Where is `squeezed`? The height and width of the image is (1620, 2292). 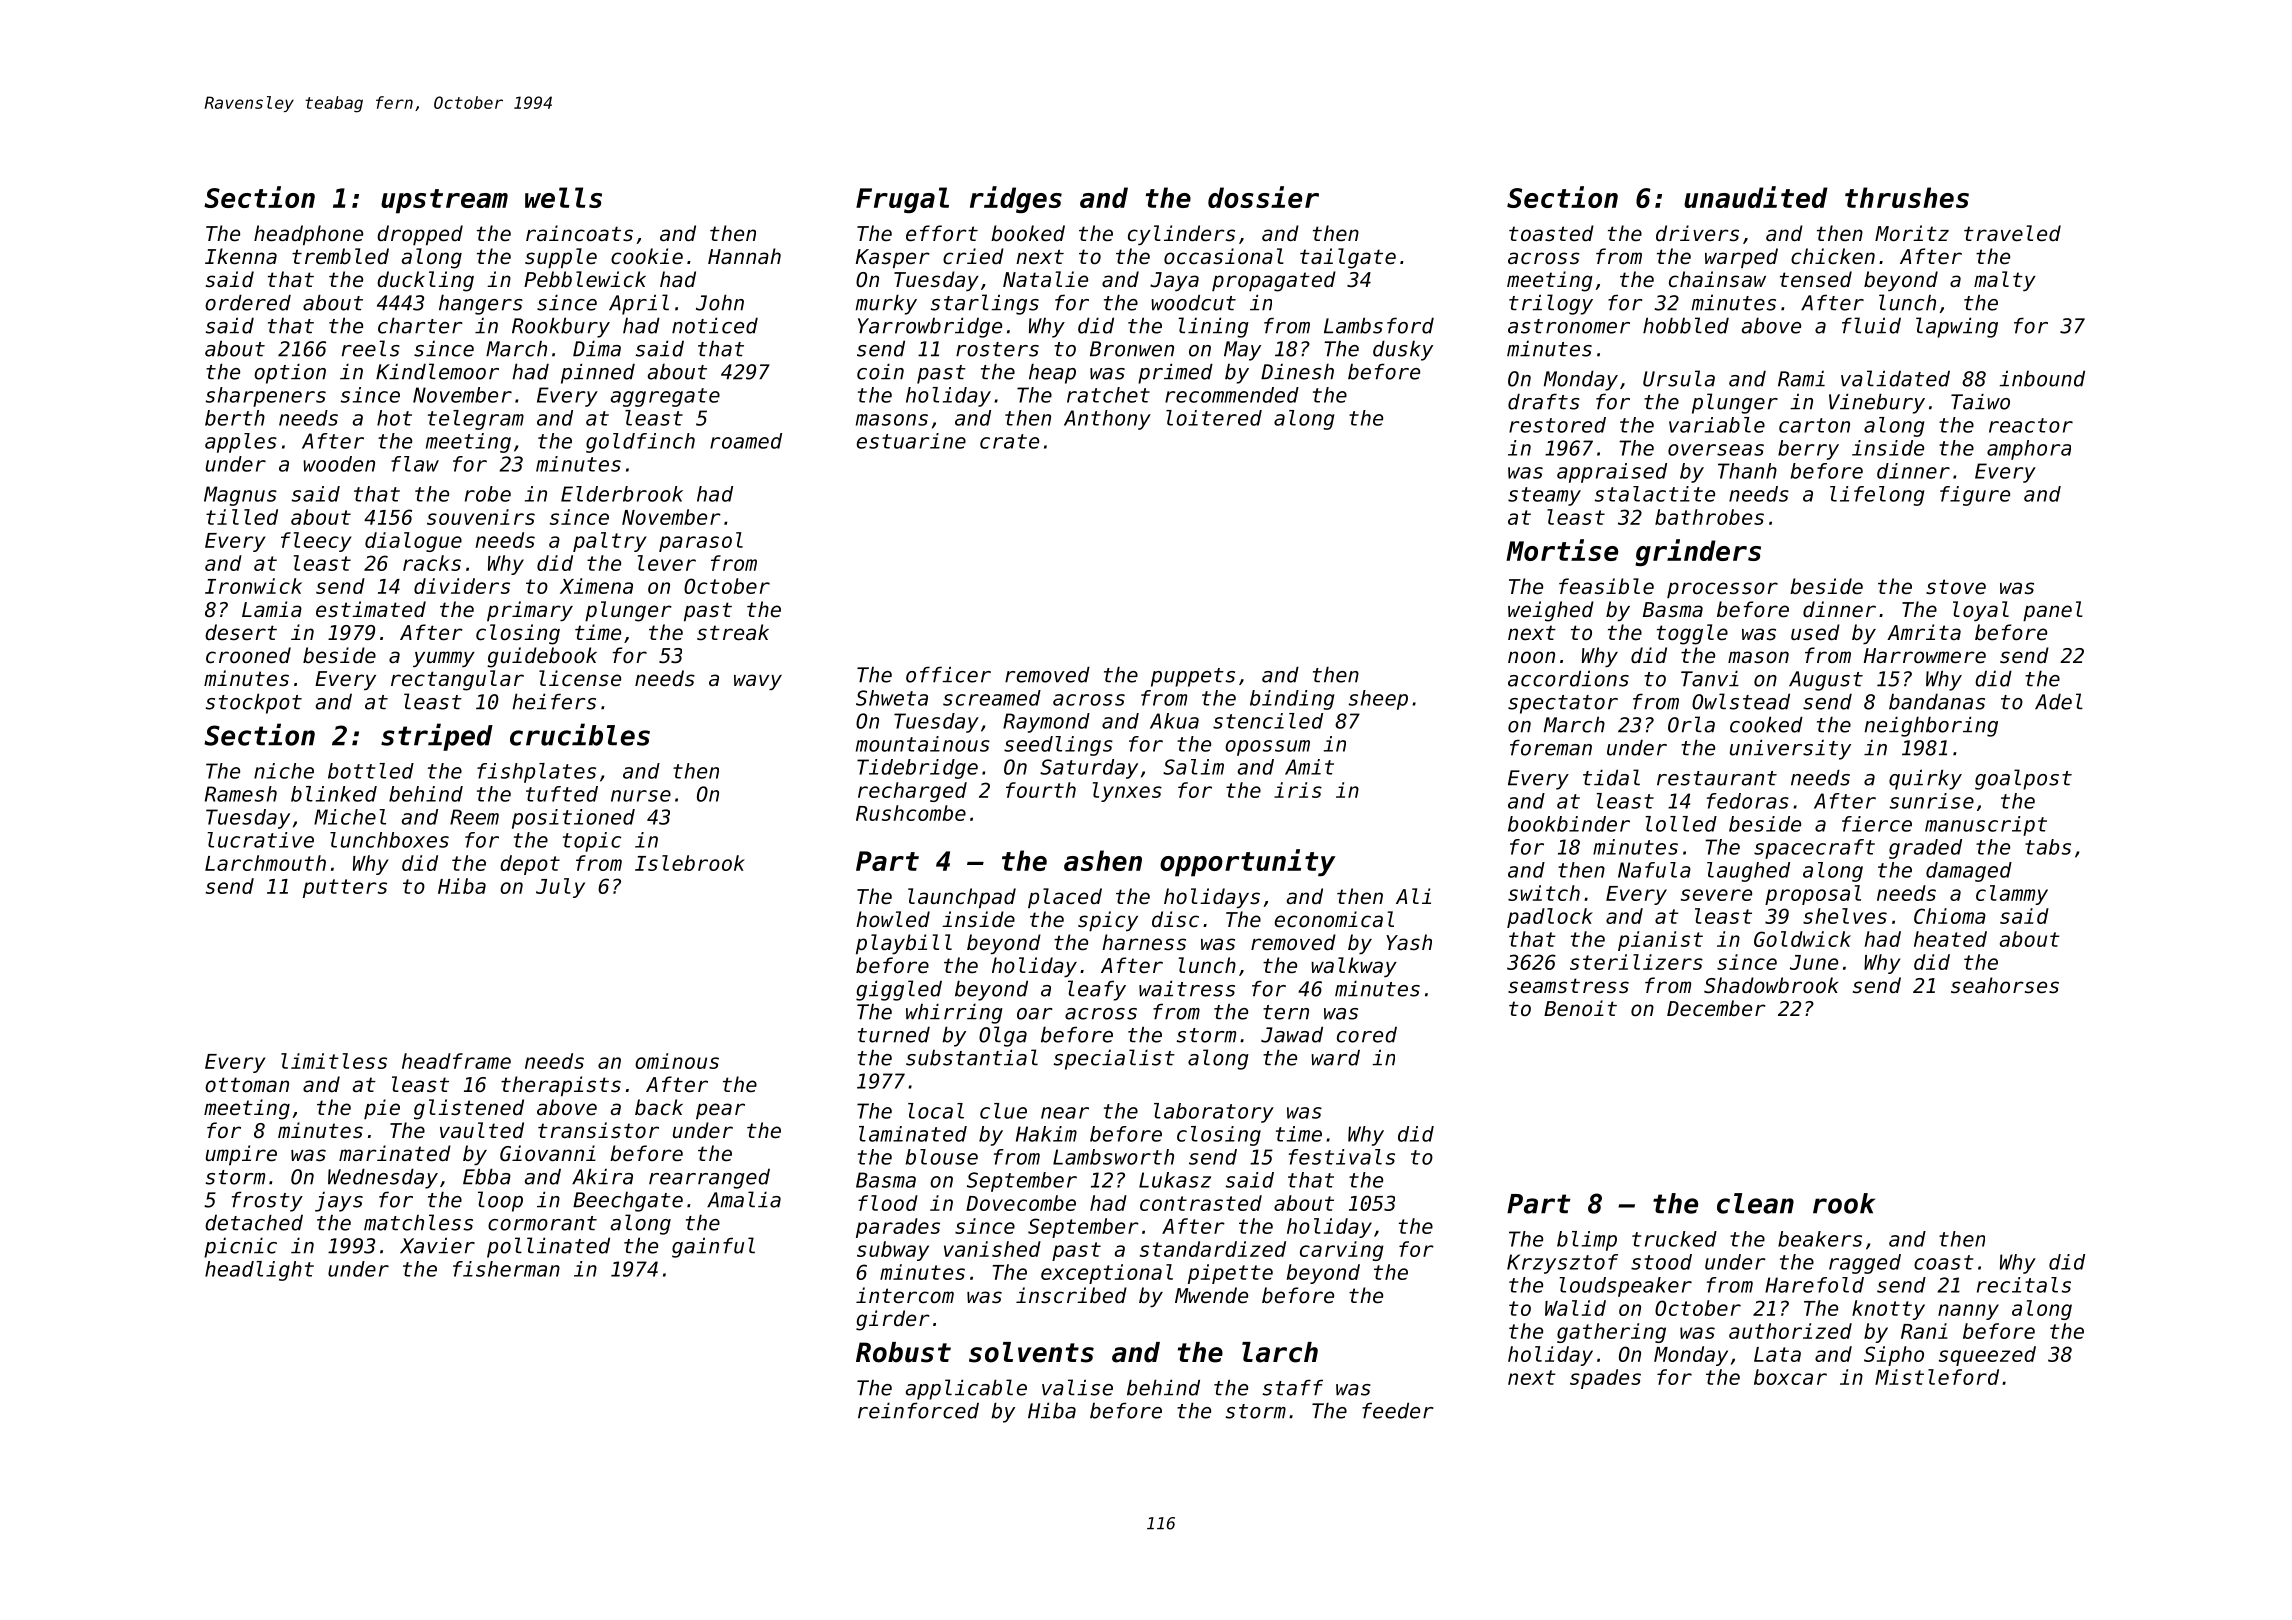 squeezed is located at coordinates (1987, 1356).
